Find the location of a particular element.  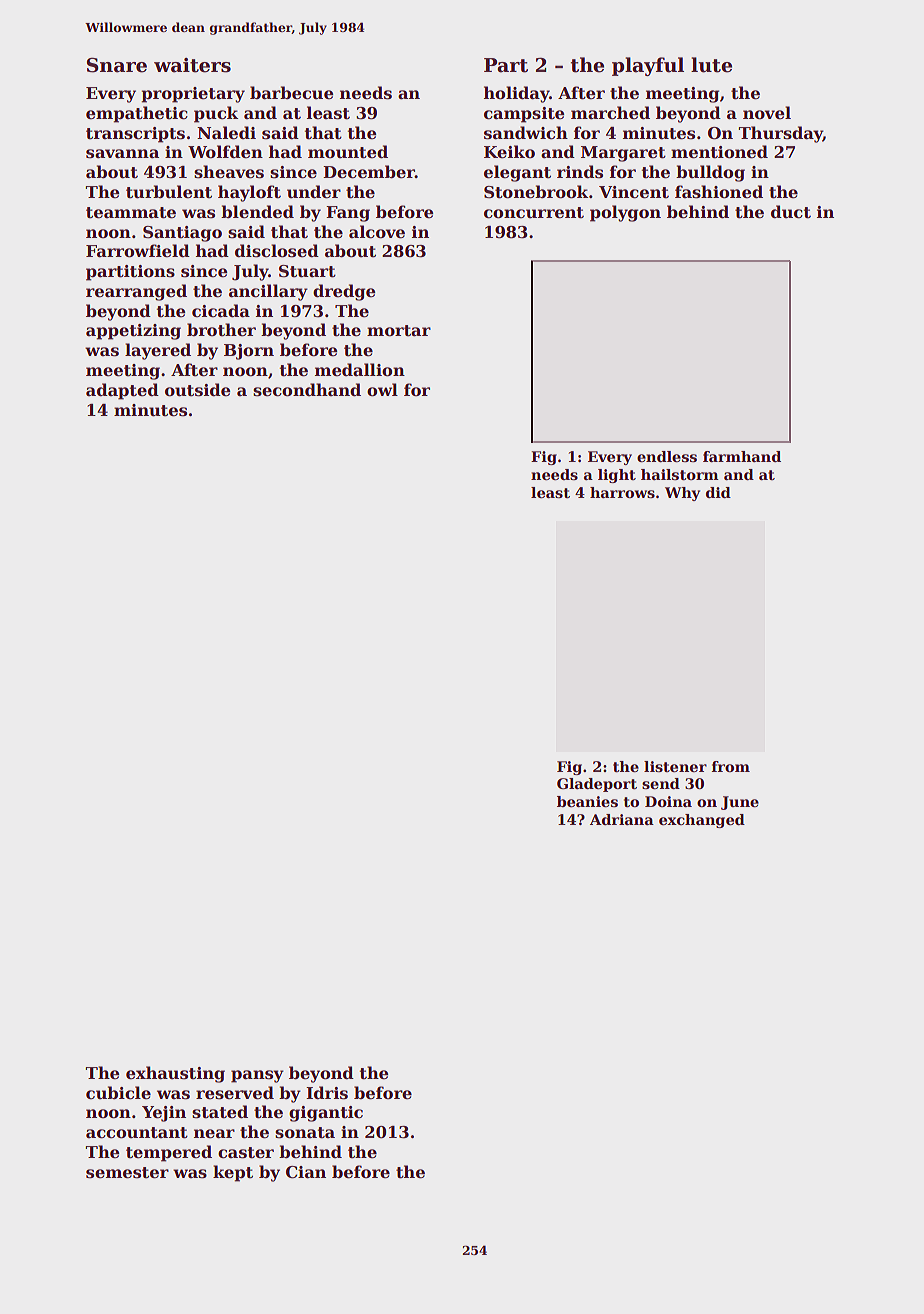

Adriana is located at coordinates (622, 819).
